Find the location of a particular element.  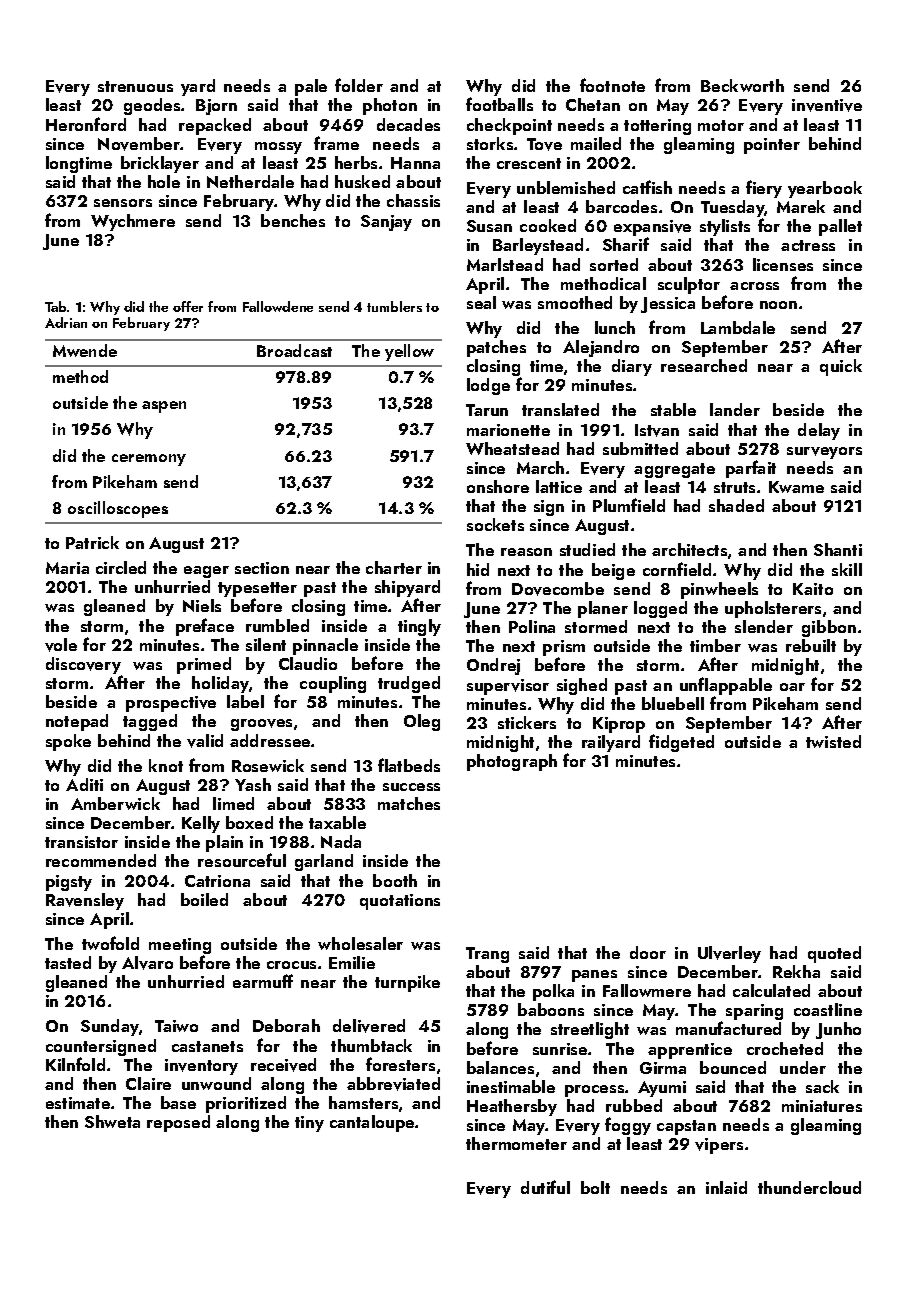

miniatures is located at coordinates (822, 1106).
